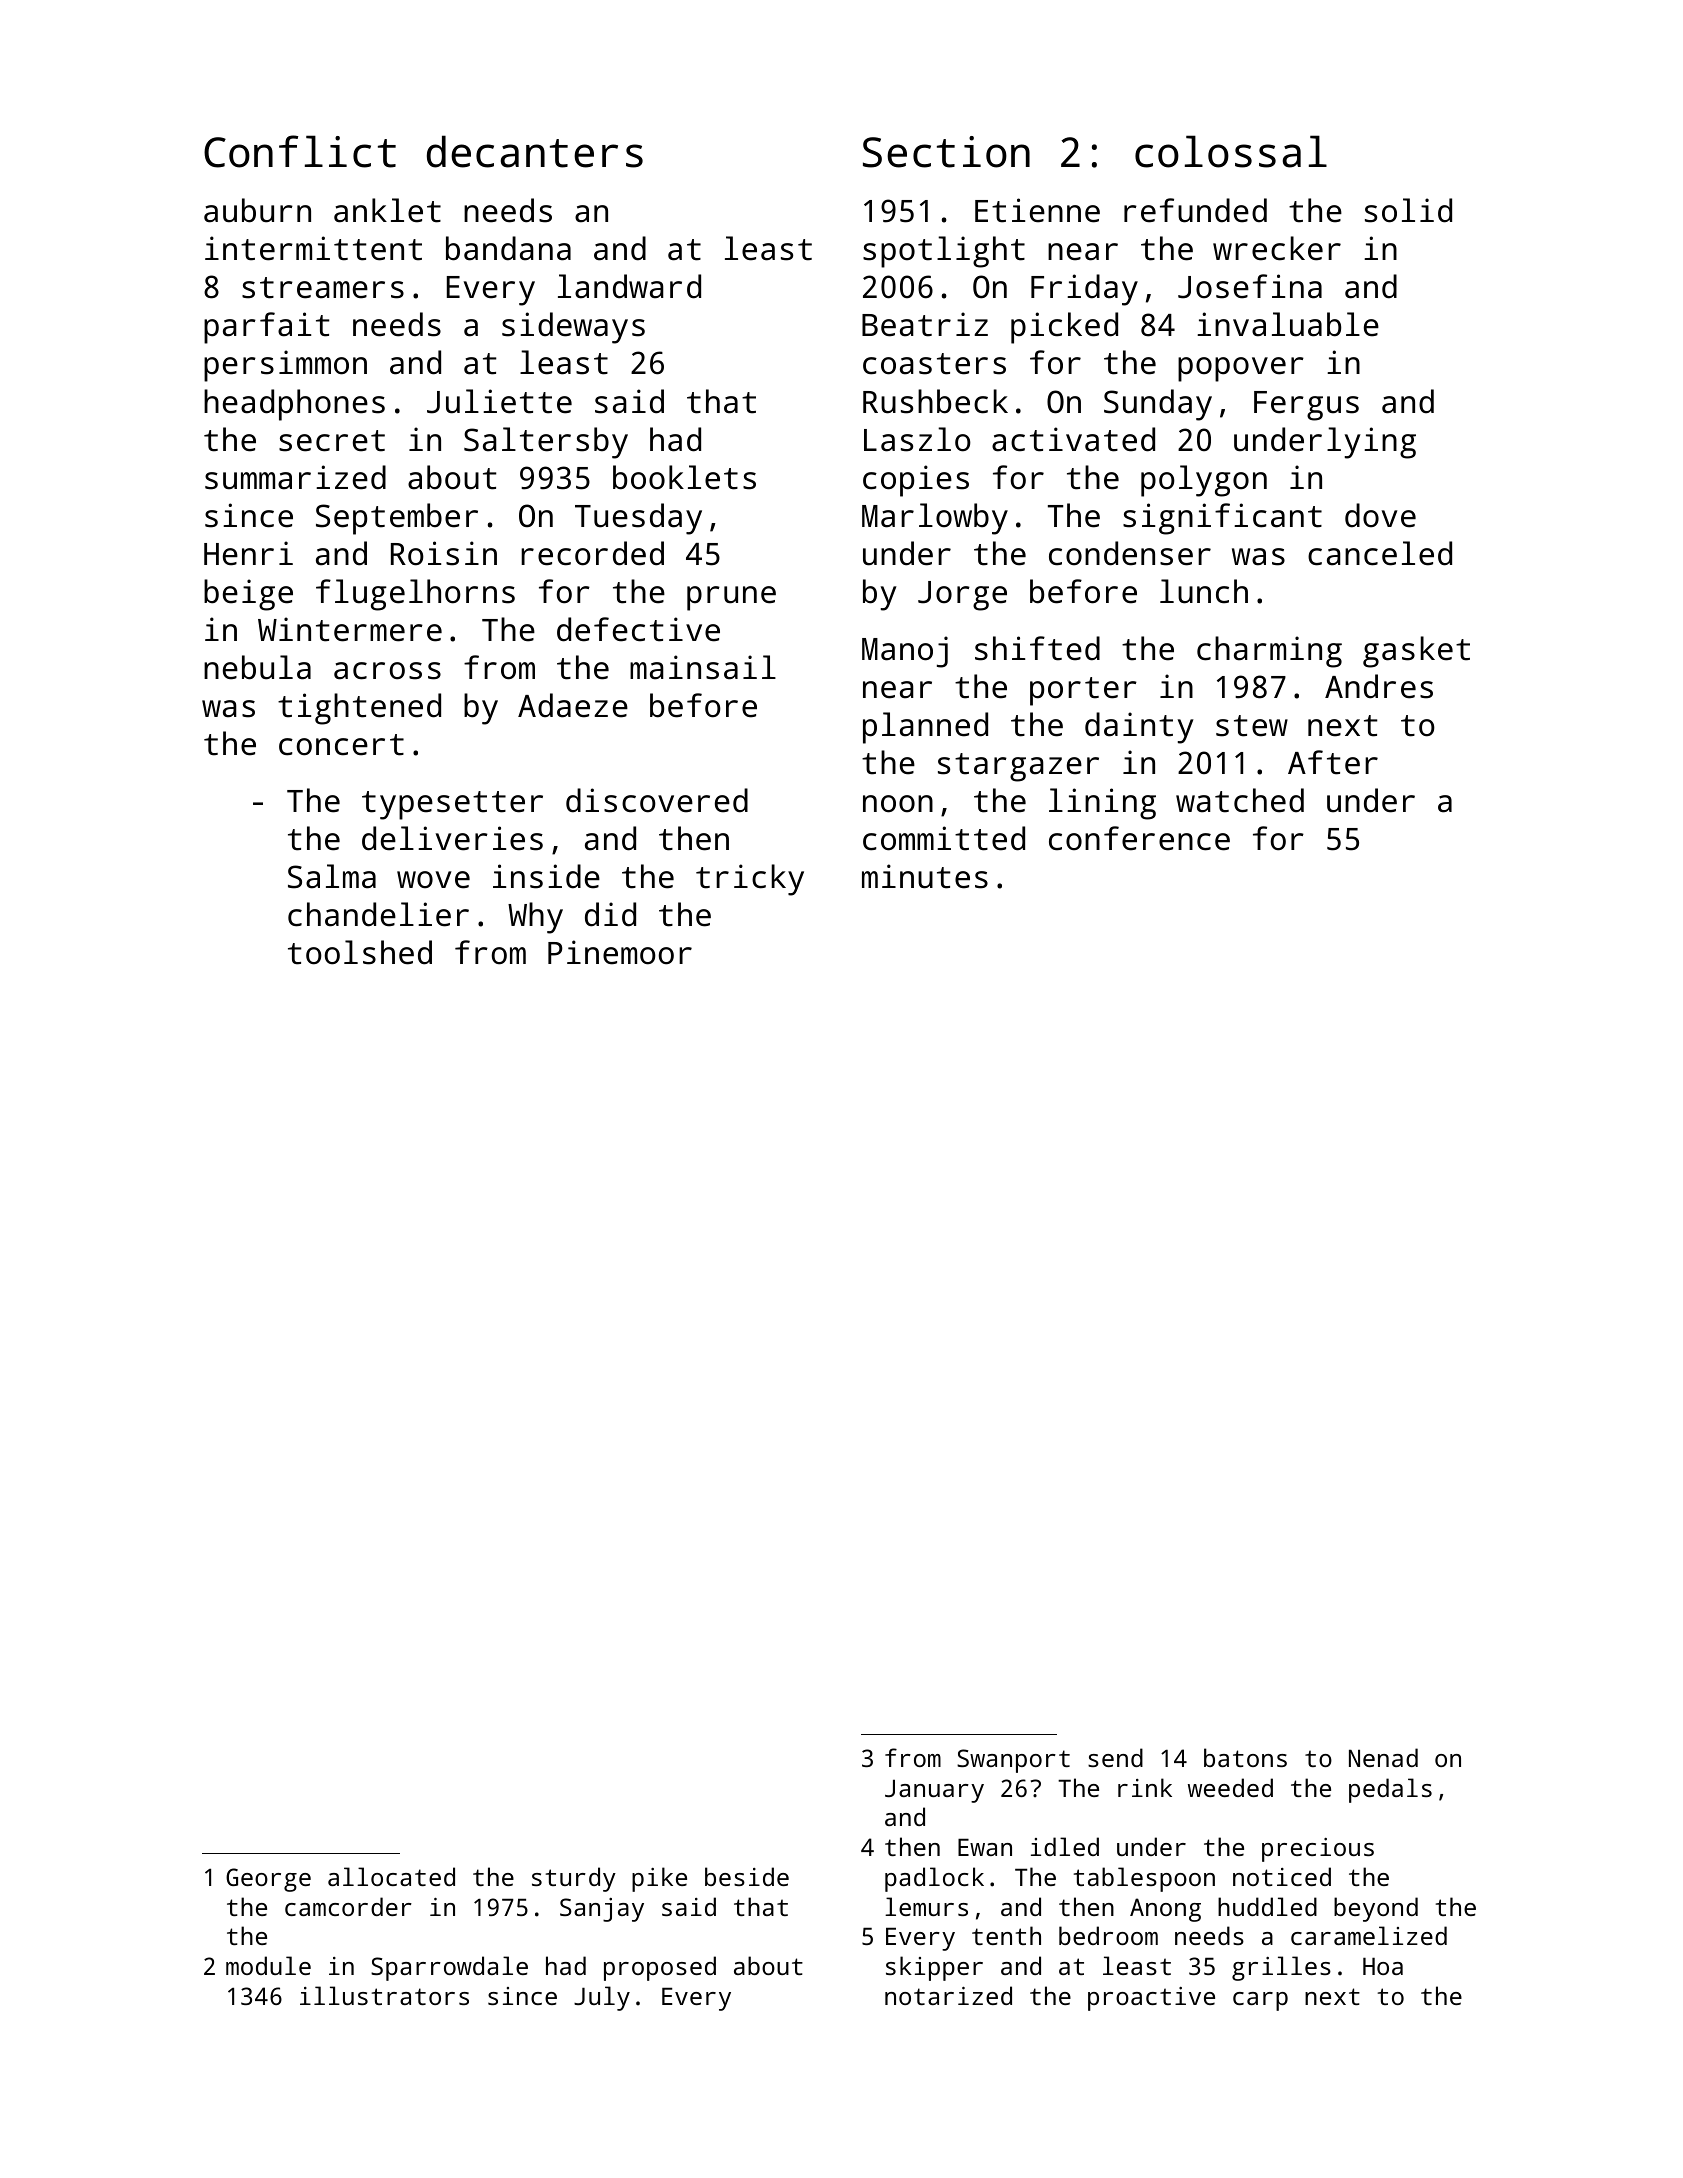 The image size is (1683, 2178). I want to click on allocated, so click(391, 1876).
